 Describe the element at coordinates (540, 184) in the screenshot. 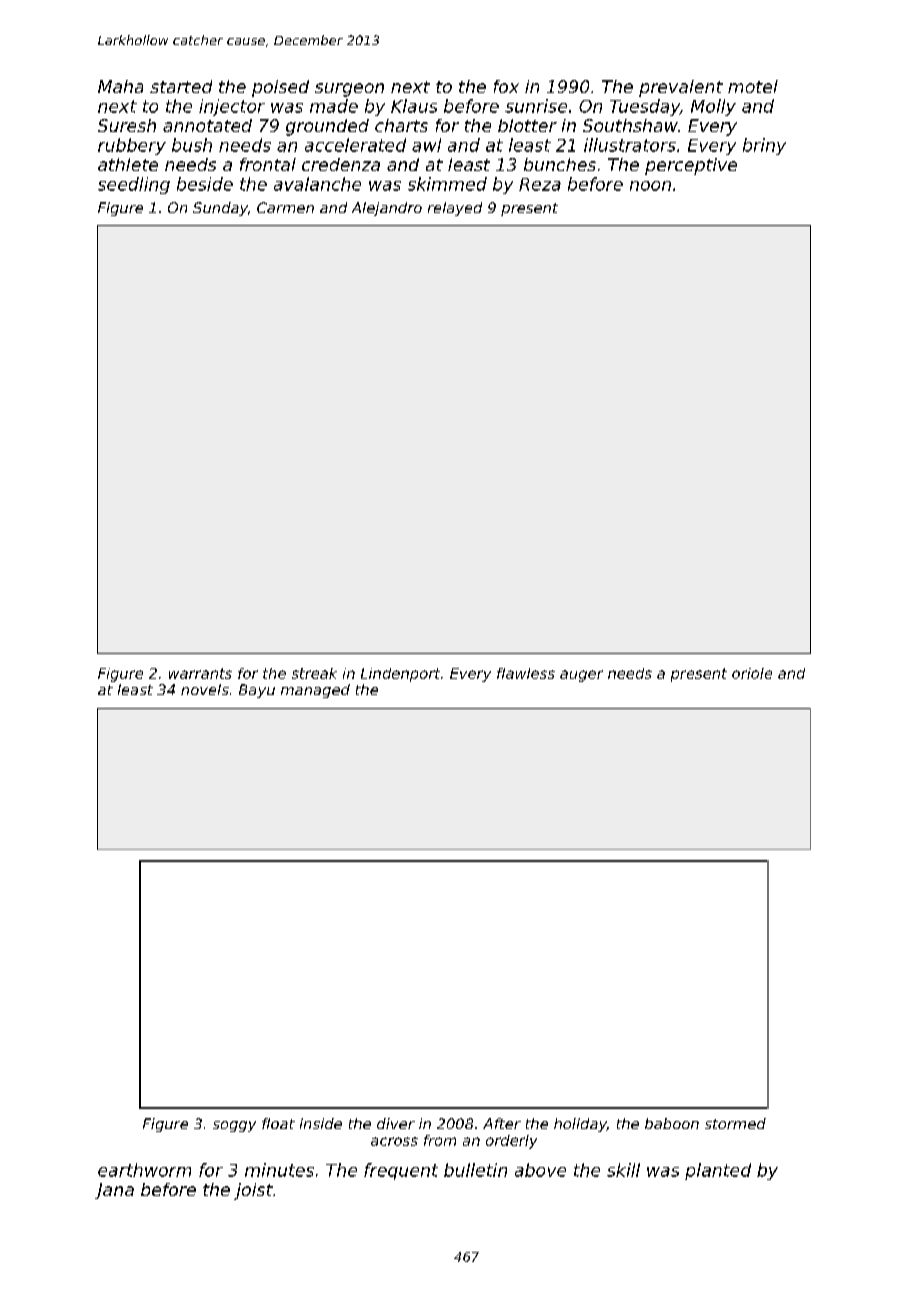

I see `Reza` at that location.
